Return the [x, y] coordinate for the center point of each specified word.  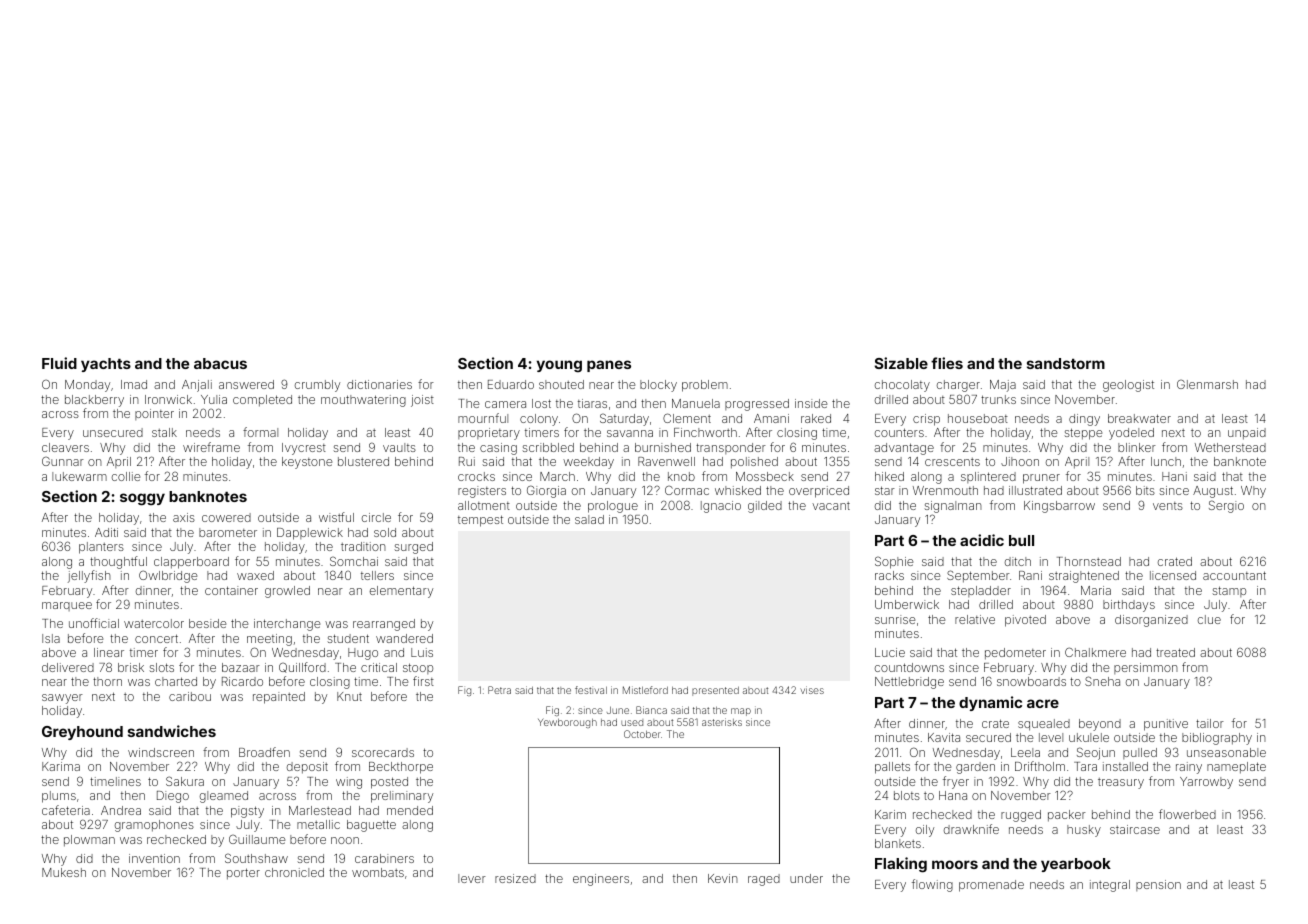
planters [101, 548]
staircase [1135, 829]
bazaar [241, 667]
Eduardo [511, 384]
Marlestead [320, 810]
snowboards [1031, 681]
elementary [401, 592]
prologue [613, 507]
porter [243, 874]
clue [1209, 619]
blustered [363, 461]
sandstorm [1066, 363]
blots [907, 795]
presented [715, 691]
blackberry [94, 401]
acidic [982, 540]
